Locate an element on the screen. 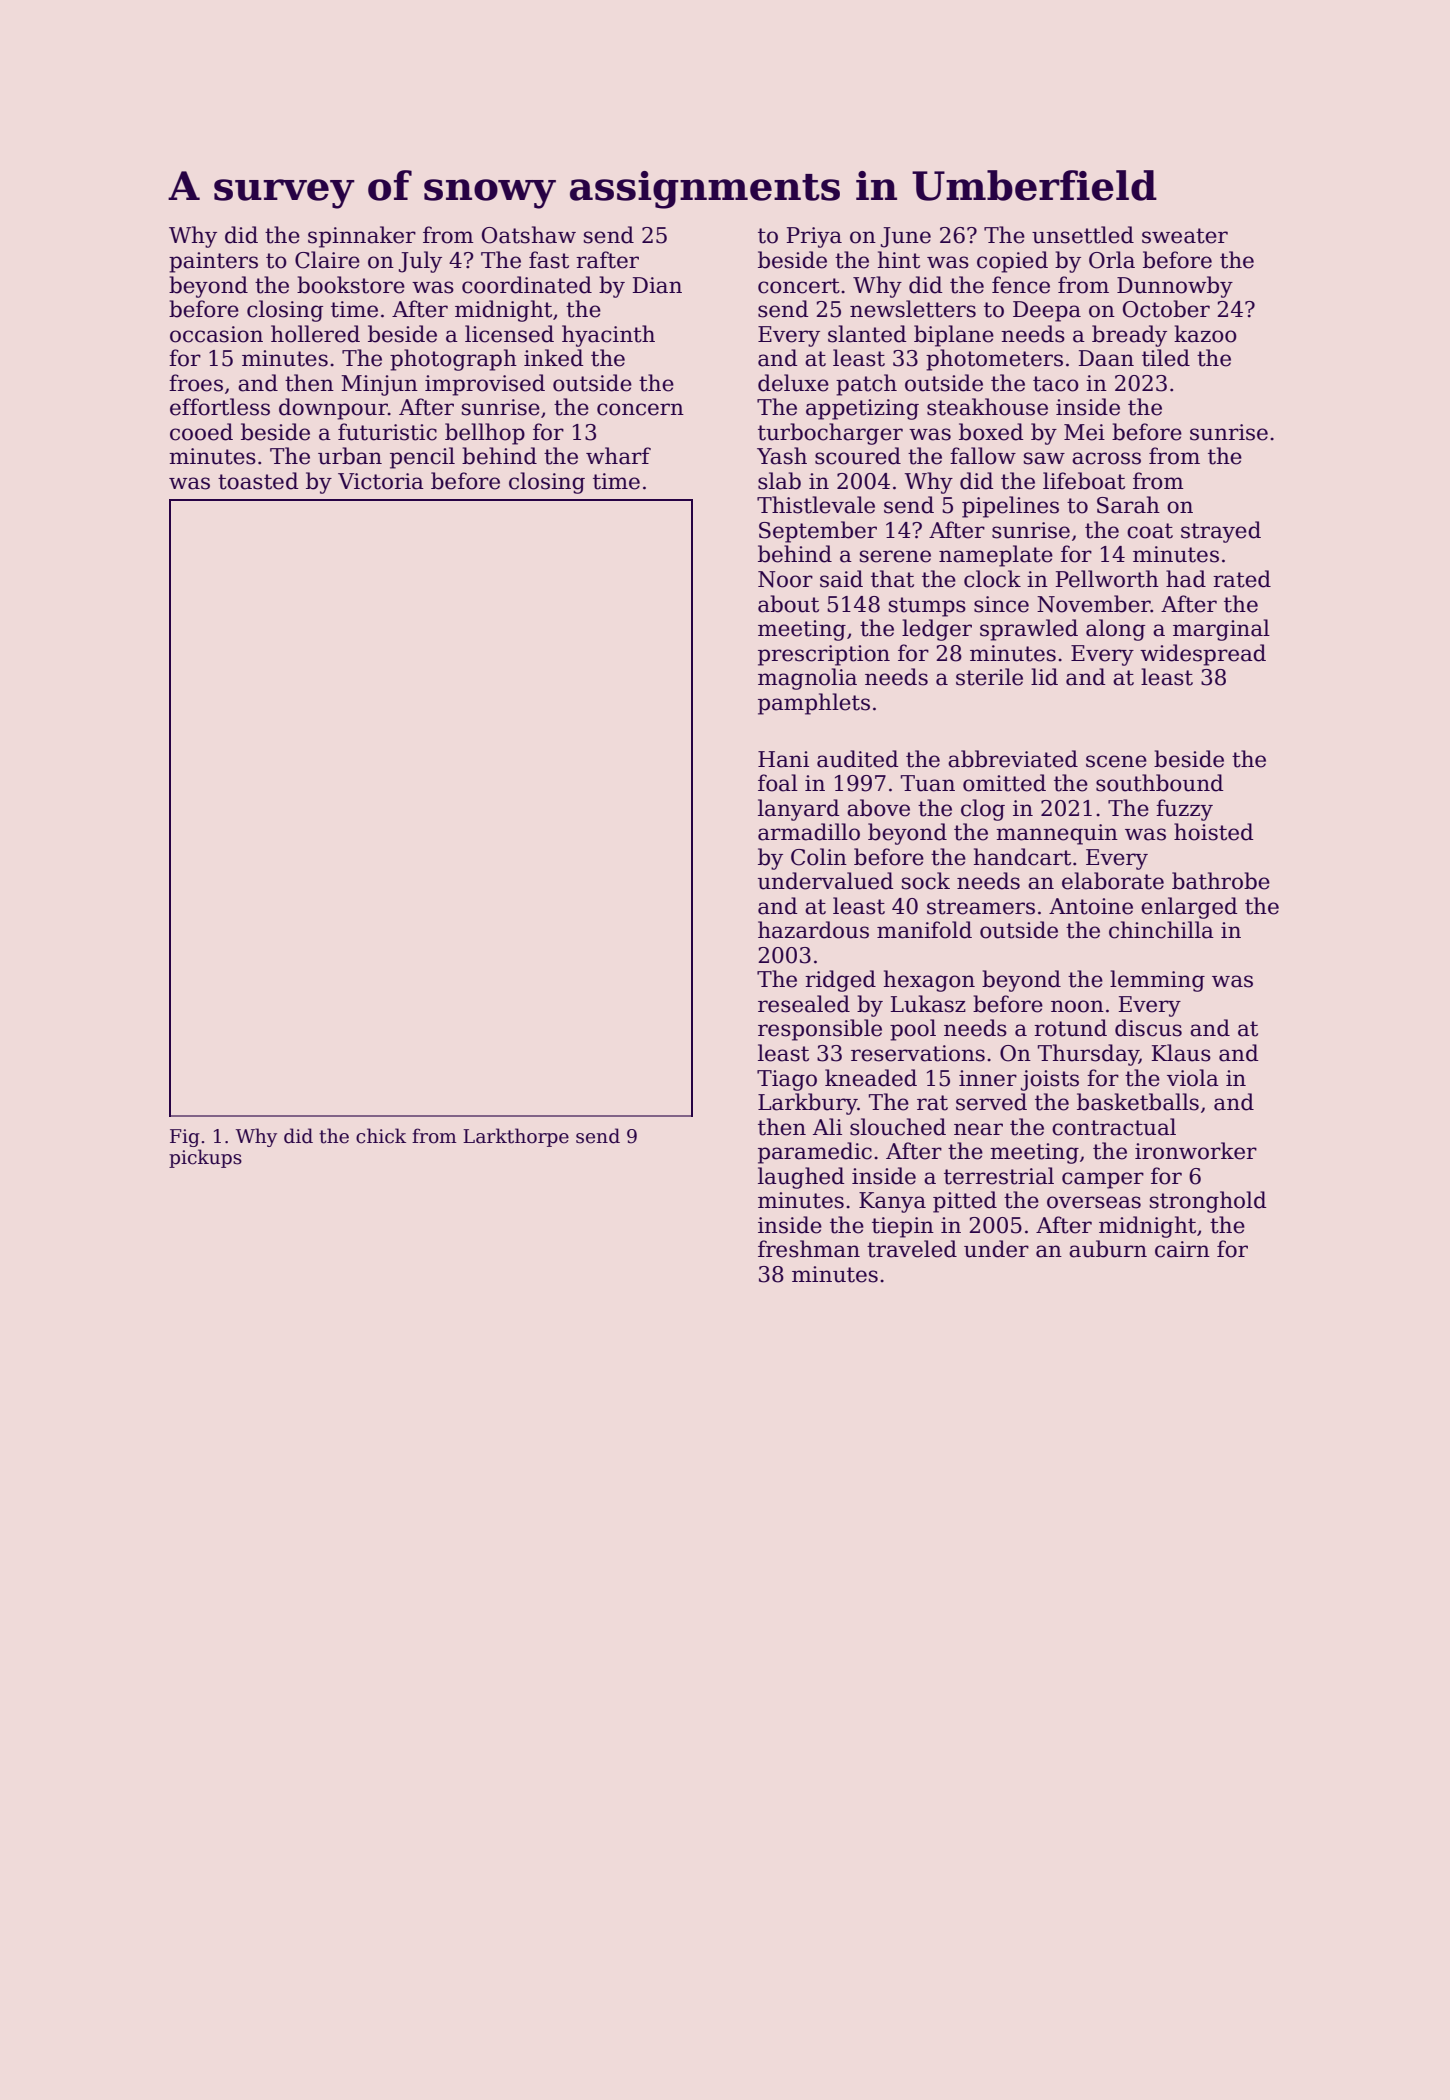  toasted is located at coordinates (258, 481).
